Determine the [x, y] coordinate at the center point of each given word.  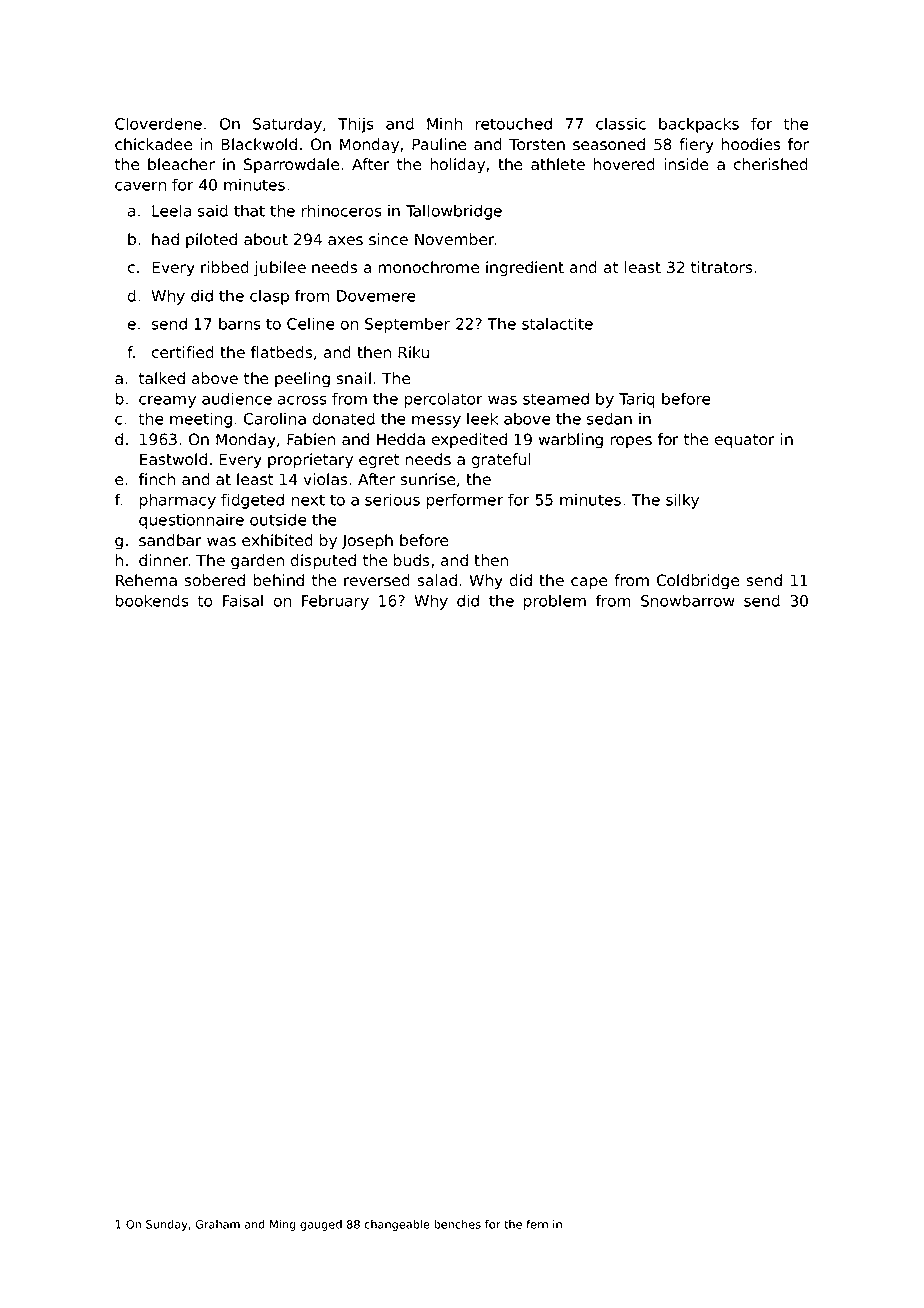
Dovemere [376, 296]
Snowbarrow [688, 600]
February [335, 602]
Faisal [243, 600]
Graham [217, 1224]
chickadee [153, 144]
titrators [722, 267]
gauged [321, 1225]
